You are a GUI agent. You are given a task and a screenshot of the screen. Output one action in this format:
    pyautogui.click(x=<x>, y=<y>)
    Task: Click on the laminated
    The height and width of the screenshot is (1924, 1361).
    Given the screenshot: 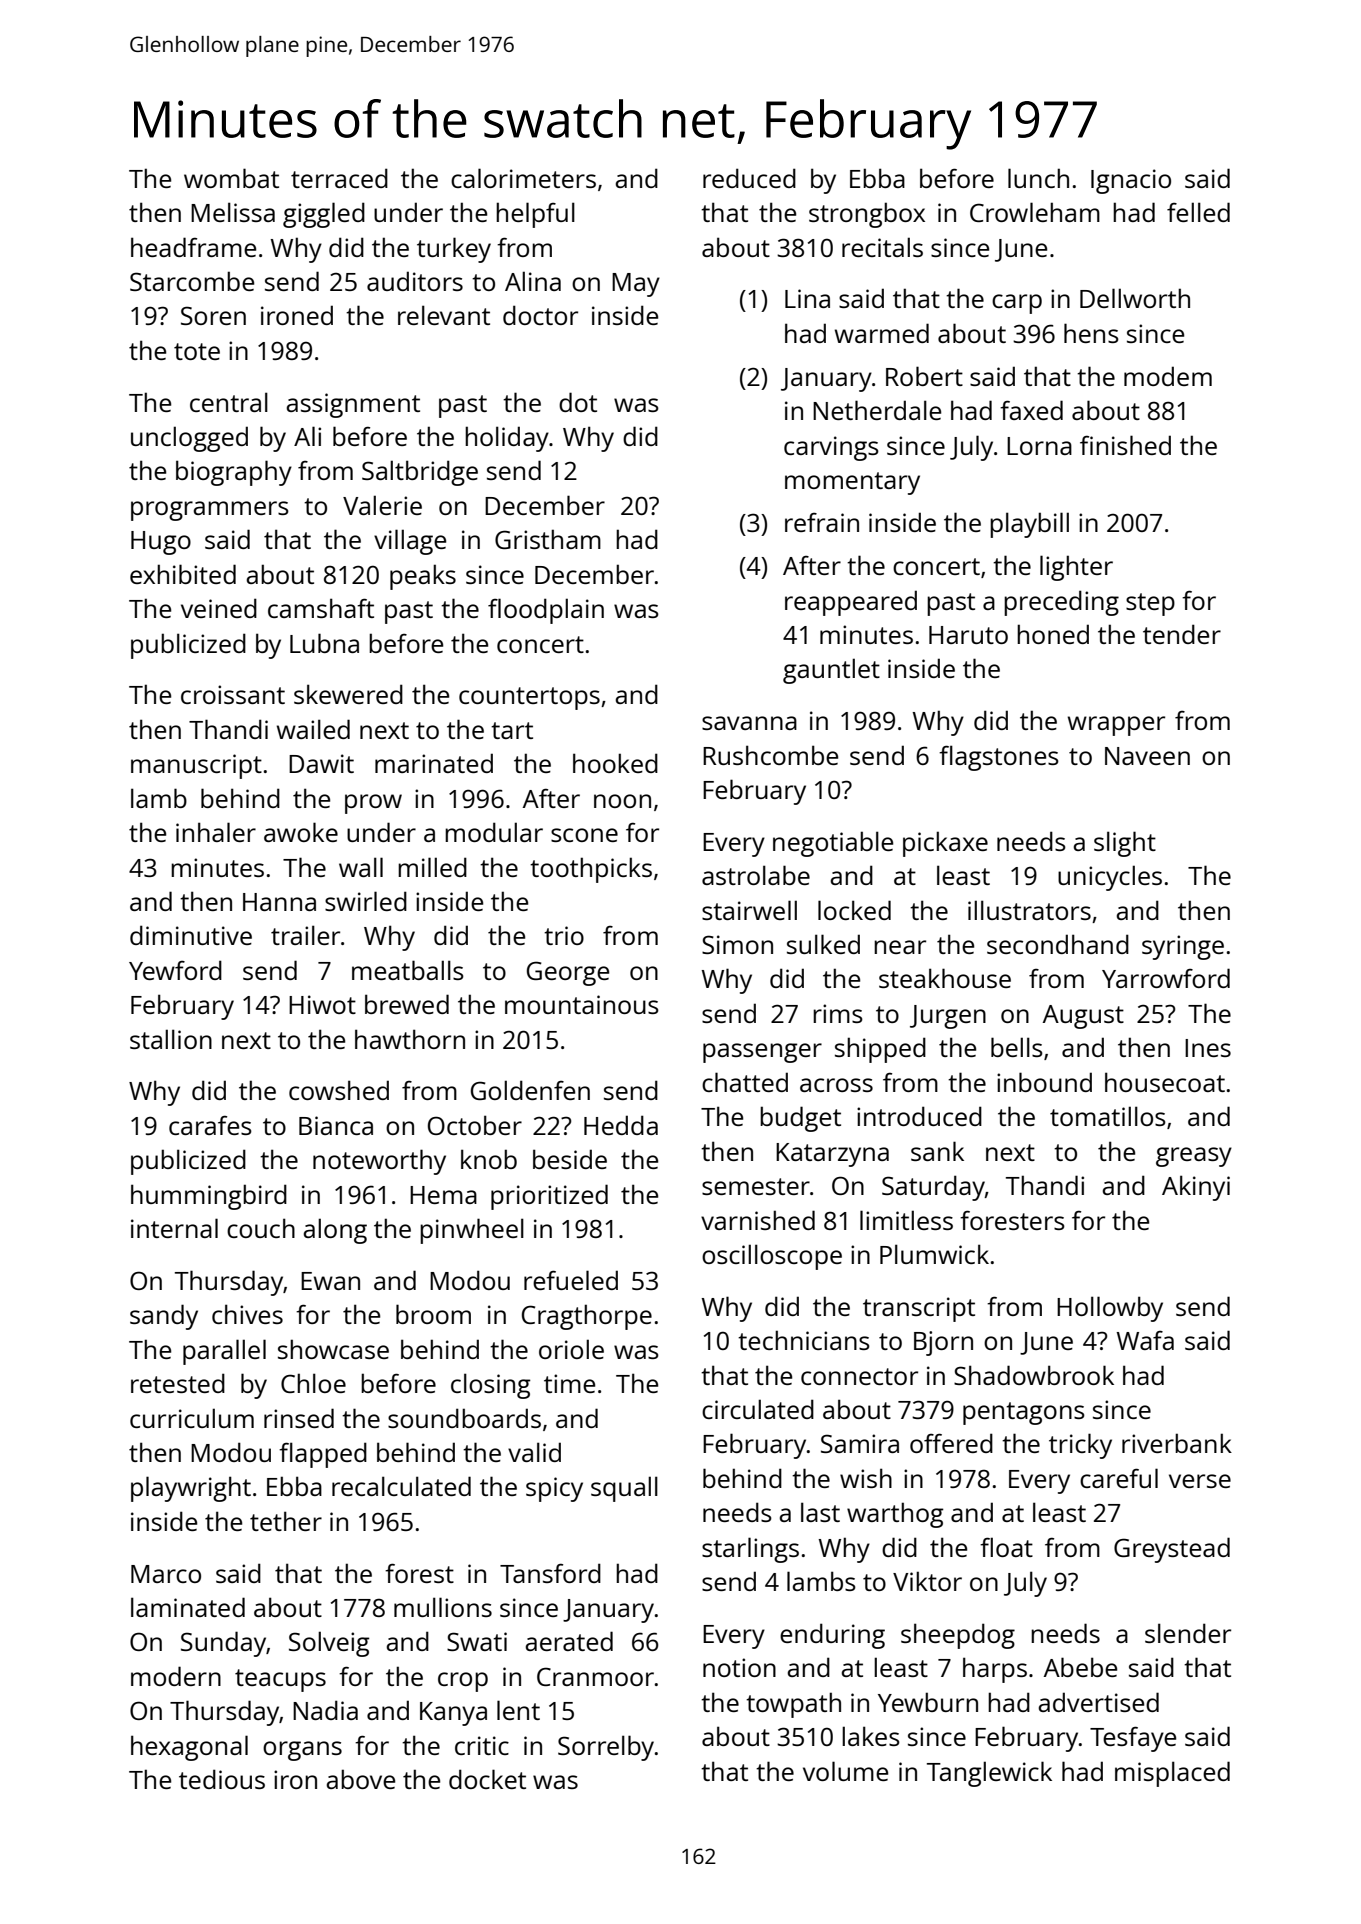 What is the action you would take?
    pyautogui.click(x=188, y=1607)
